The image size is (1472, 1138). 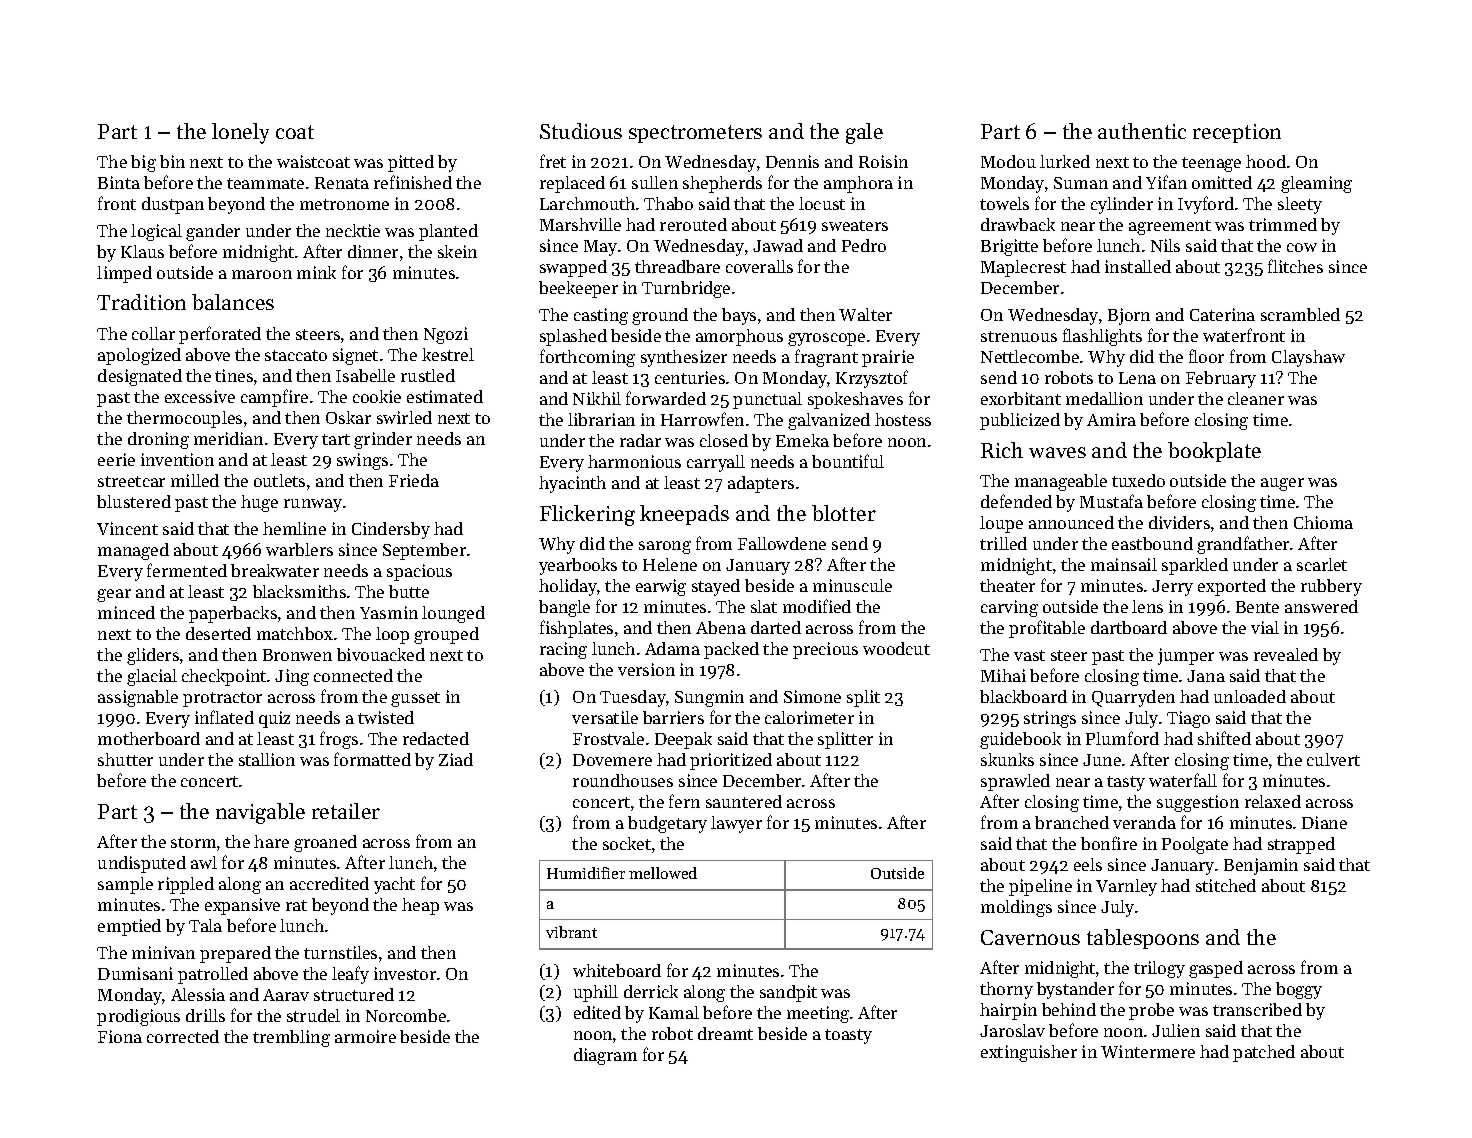 I want to click on cleaner, so click(x=1256, y=398).
